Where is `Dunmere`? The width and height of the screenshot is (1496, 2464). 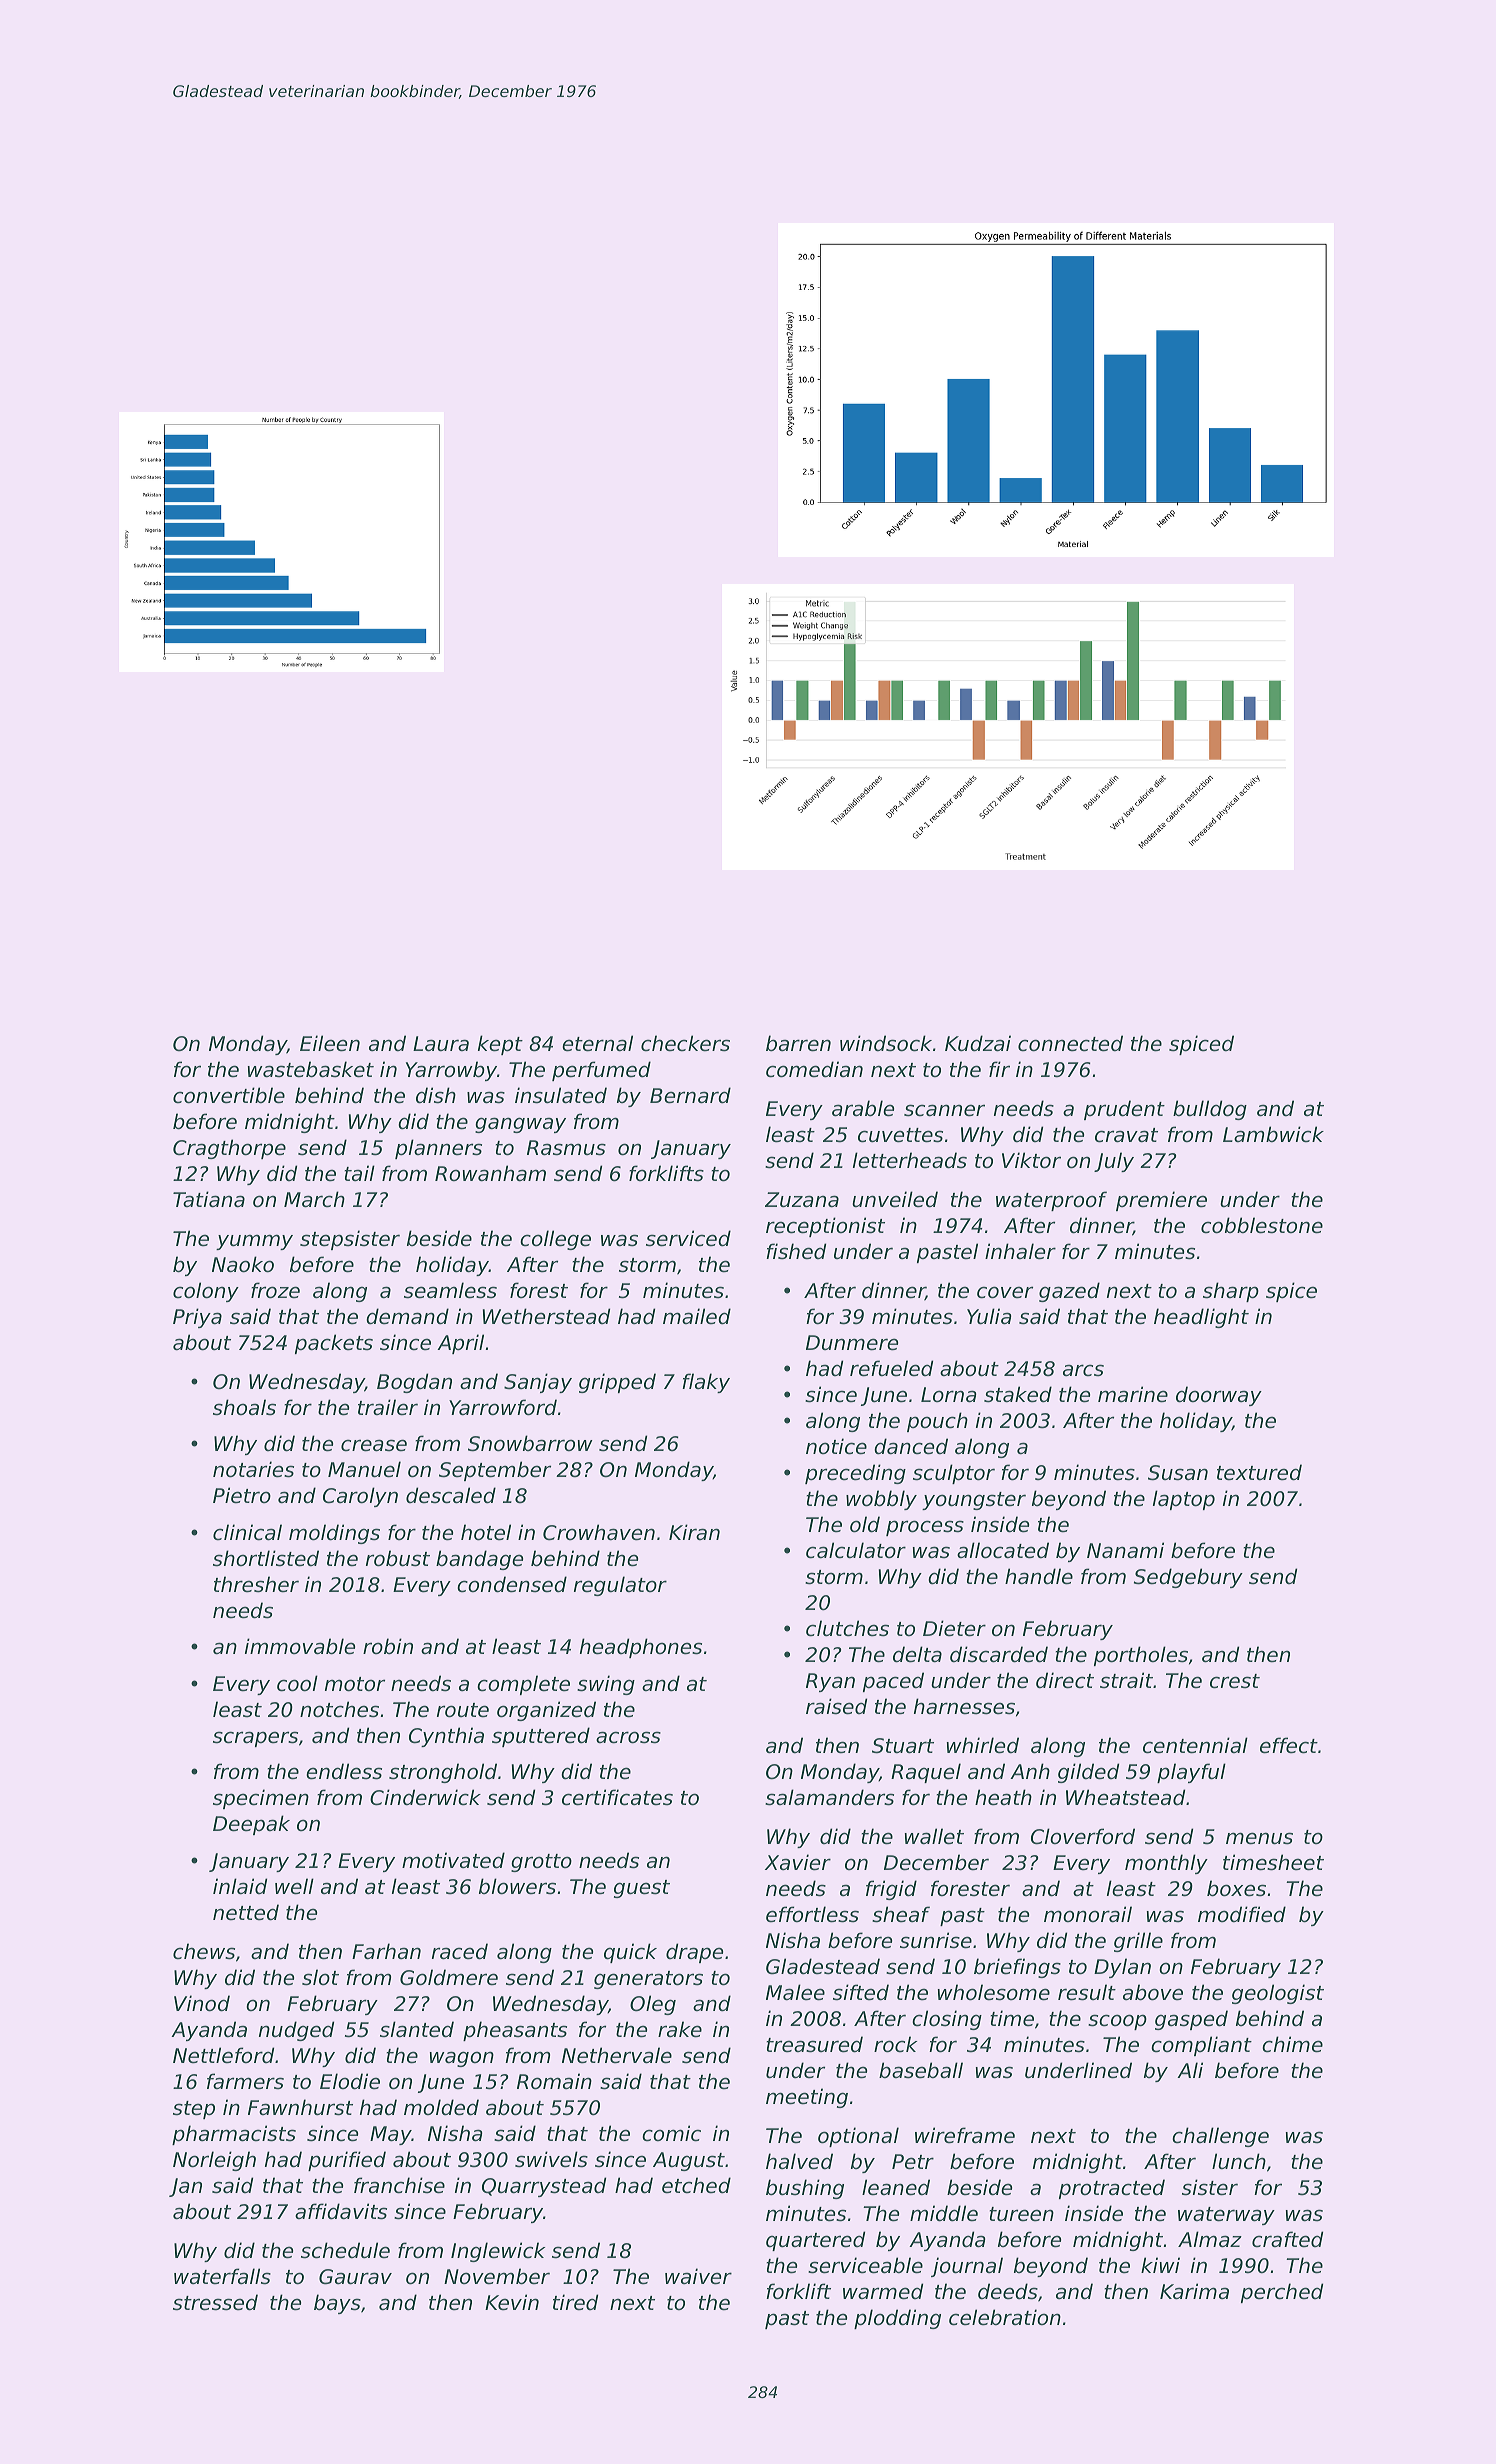 Dunmere is located at coordinates (852, 1343).
